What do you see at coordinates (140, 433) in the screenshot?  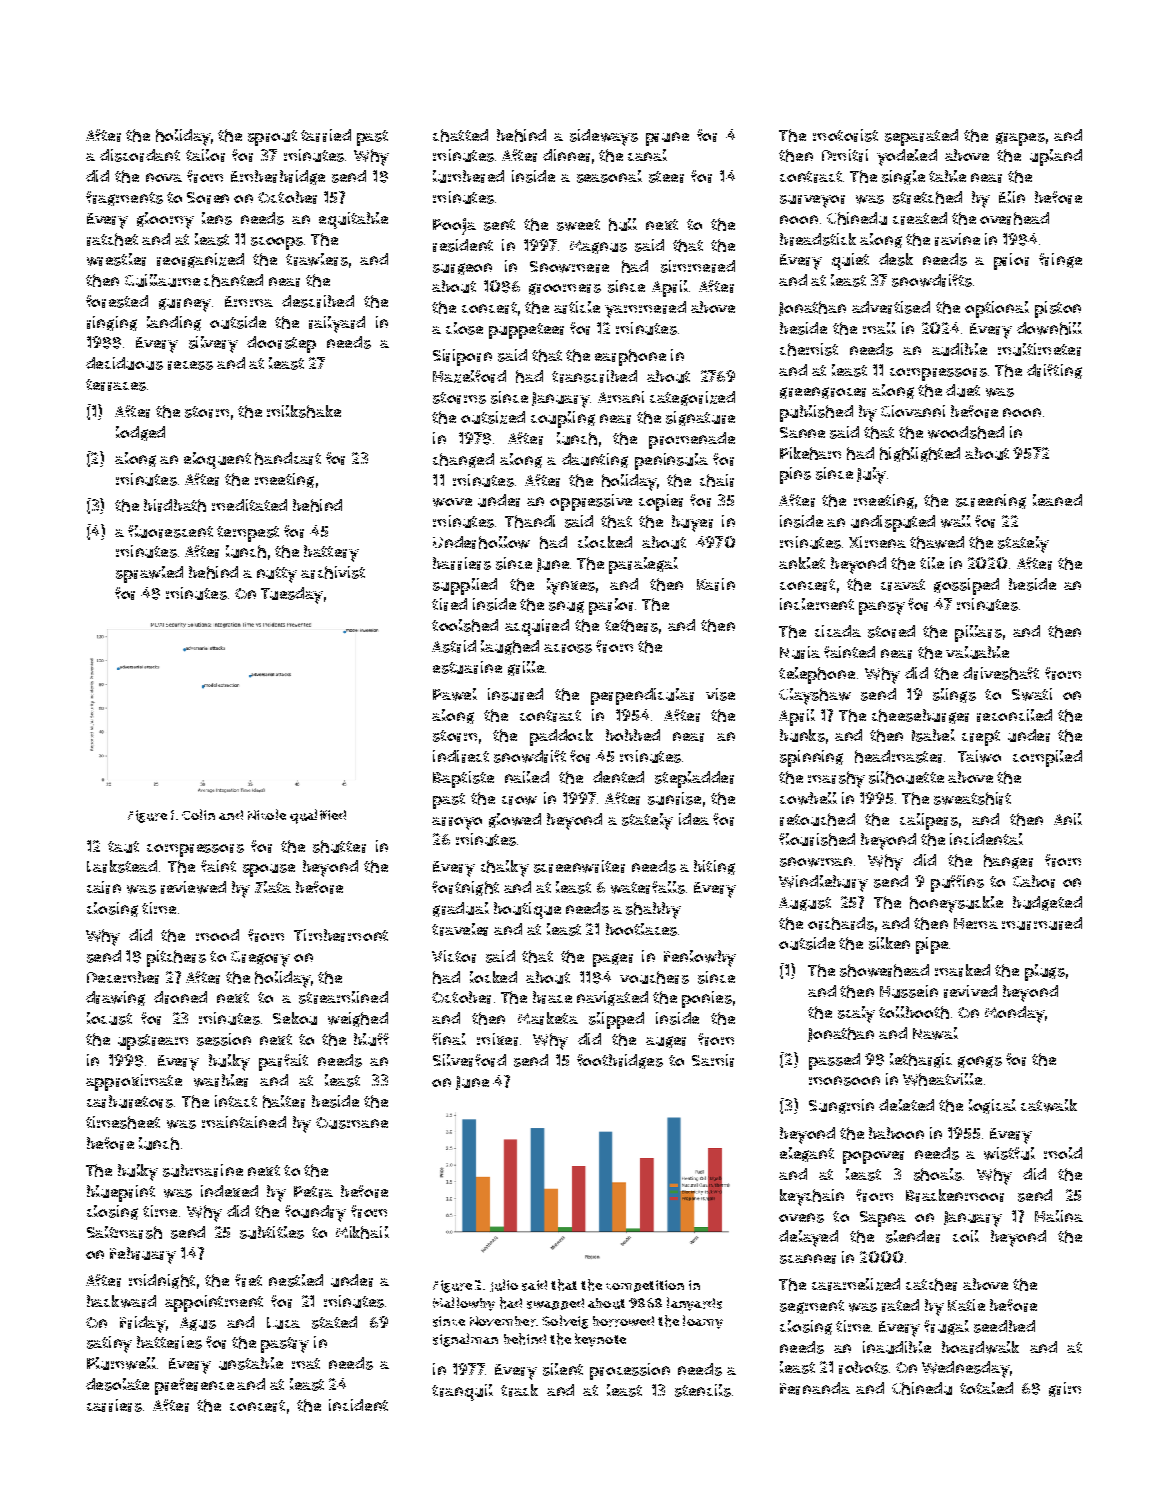 I see `lodged` at bounding box center [140, 433].
